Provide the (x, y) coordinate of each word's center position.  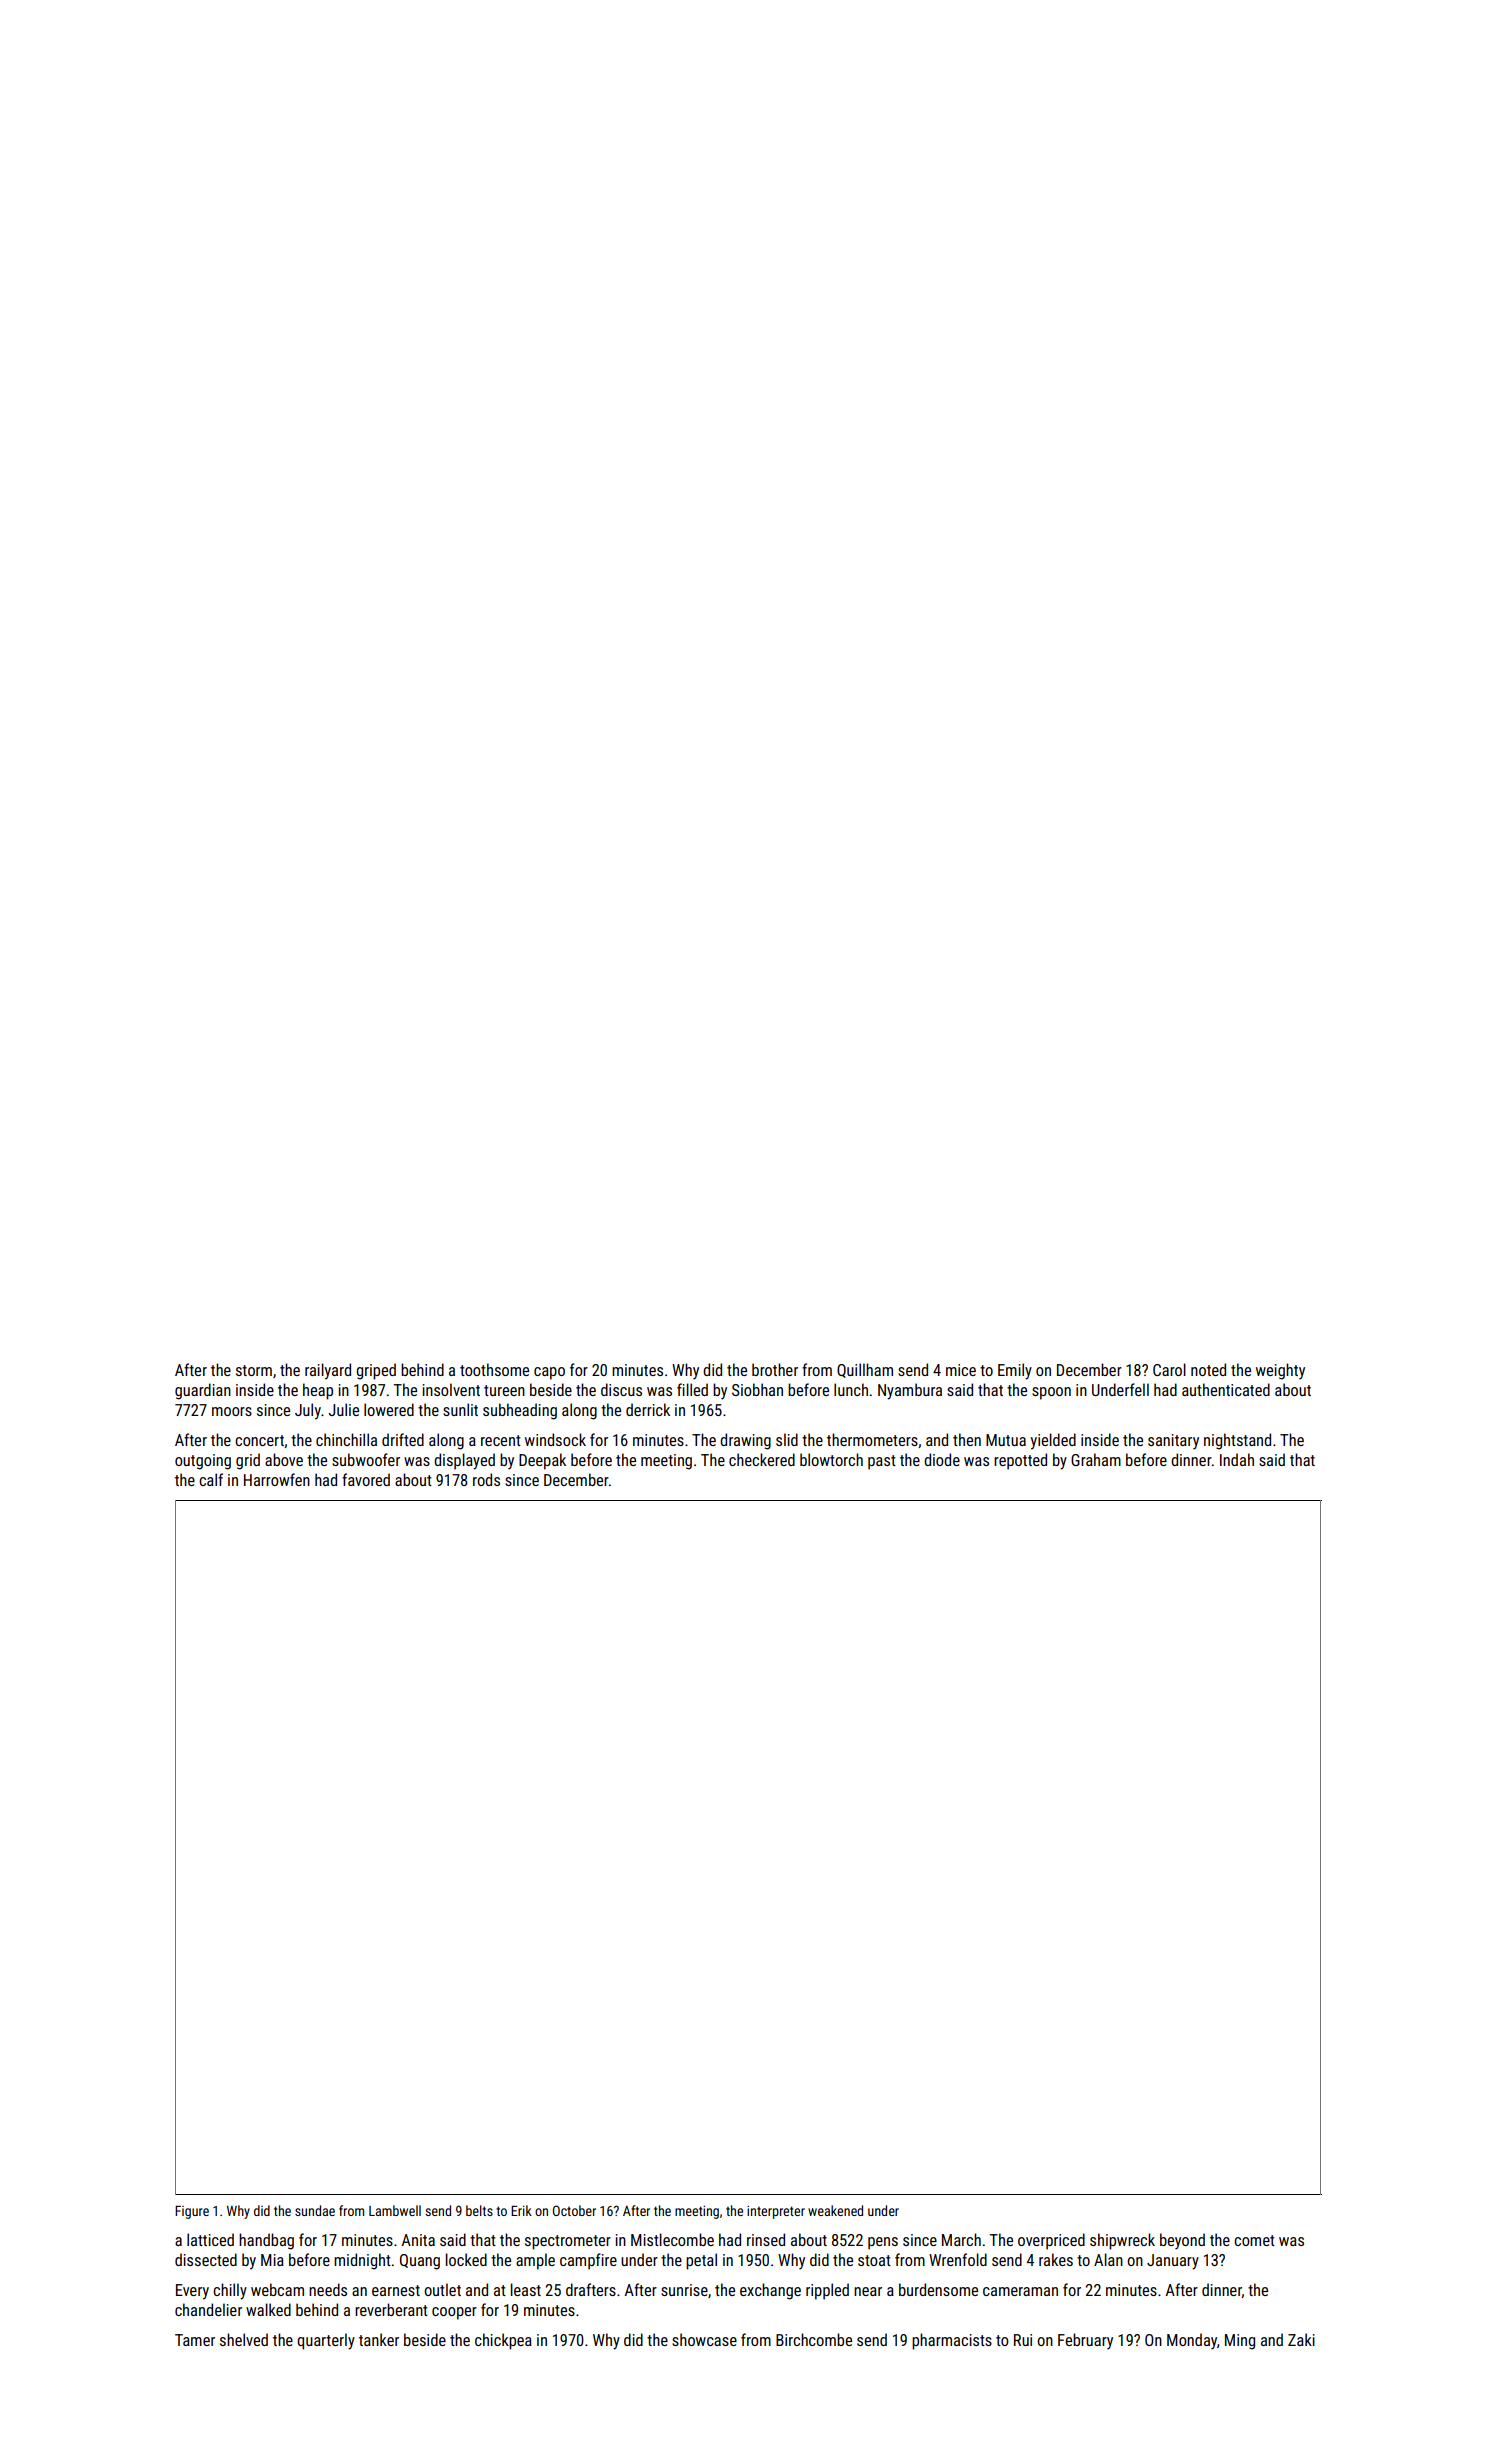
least (526, 2289)
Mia (272, 2260)
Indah (1237, 1459)
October (574, 2210)
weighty (1280, 1371)
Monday (1192, 2341)
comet (1254, 2240)
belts (479, 2210)
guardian (203, 1391)
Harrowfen (277, 1479)
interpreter (776, 2212)
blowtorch (831, 1459)
